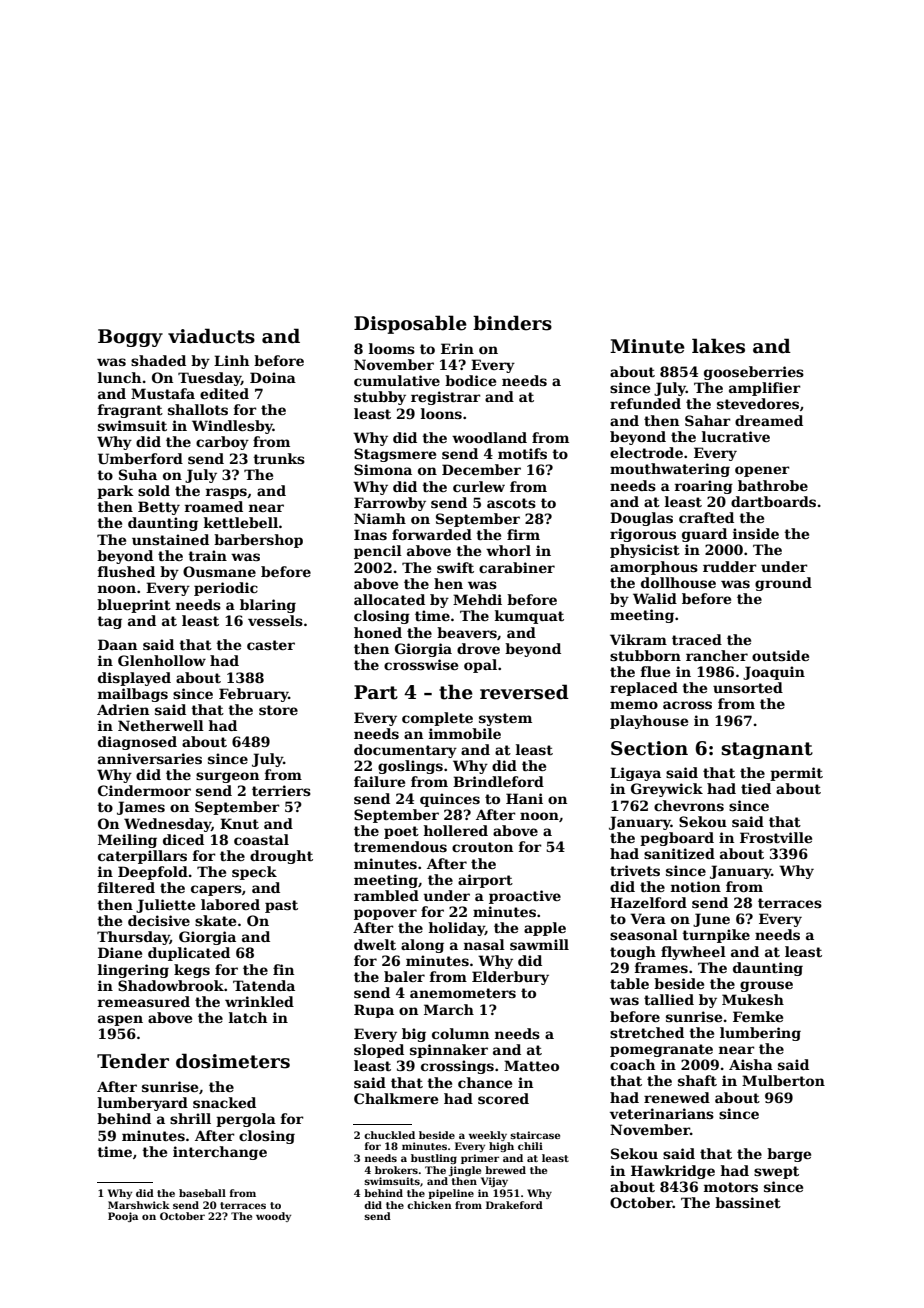  What do you see at coordinates (783, 584) in the screenshot?
I see `ground` at bounding box center [783, 584].
